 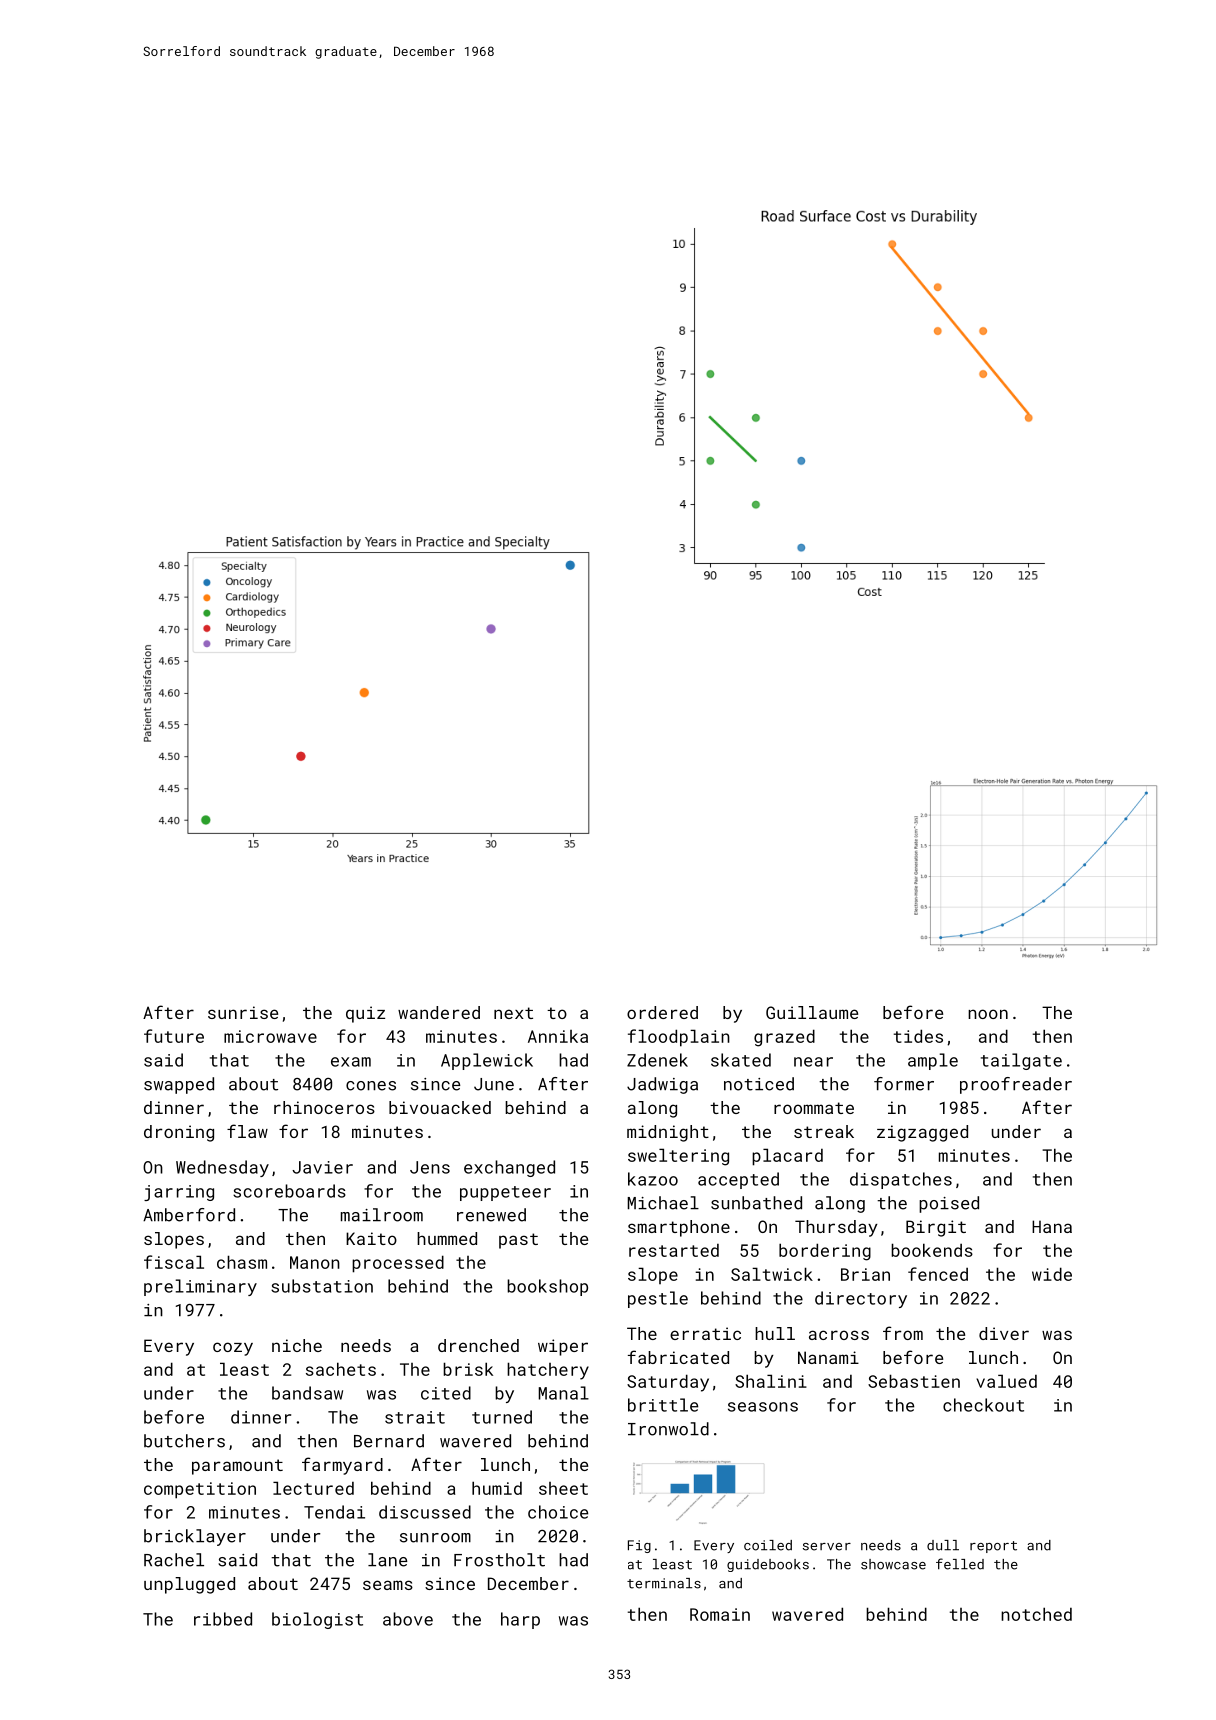 I want to click on Rachel, so click(x=174, y=1560).
